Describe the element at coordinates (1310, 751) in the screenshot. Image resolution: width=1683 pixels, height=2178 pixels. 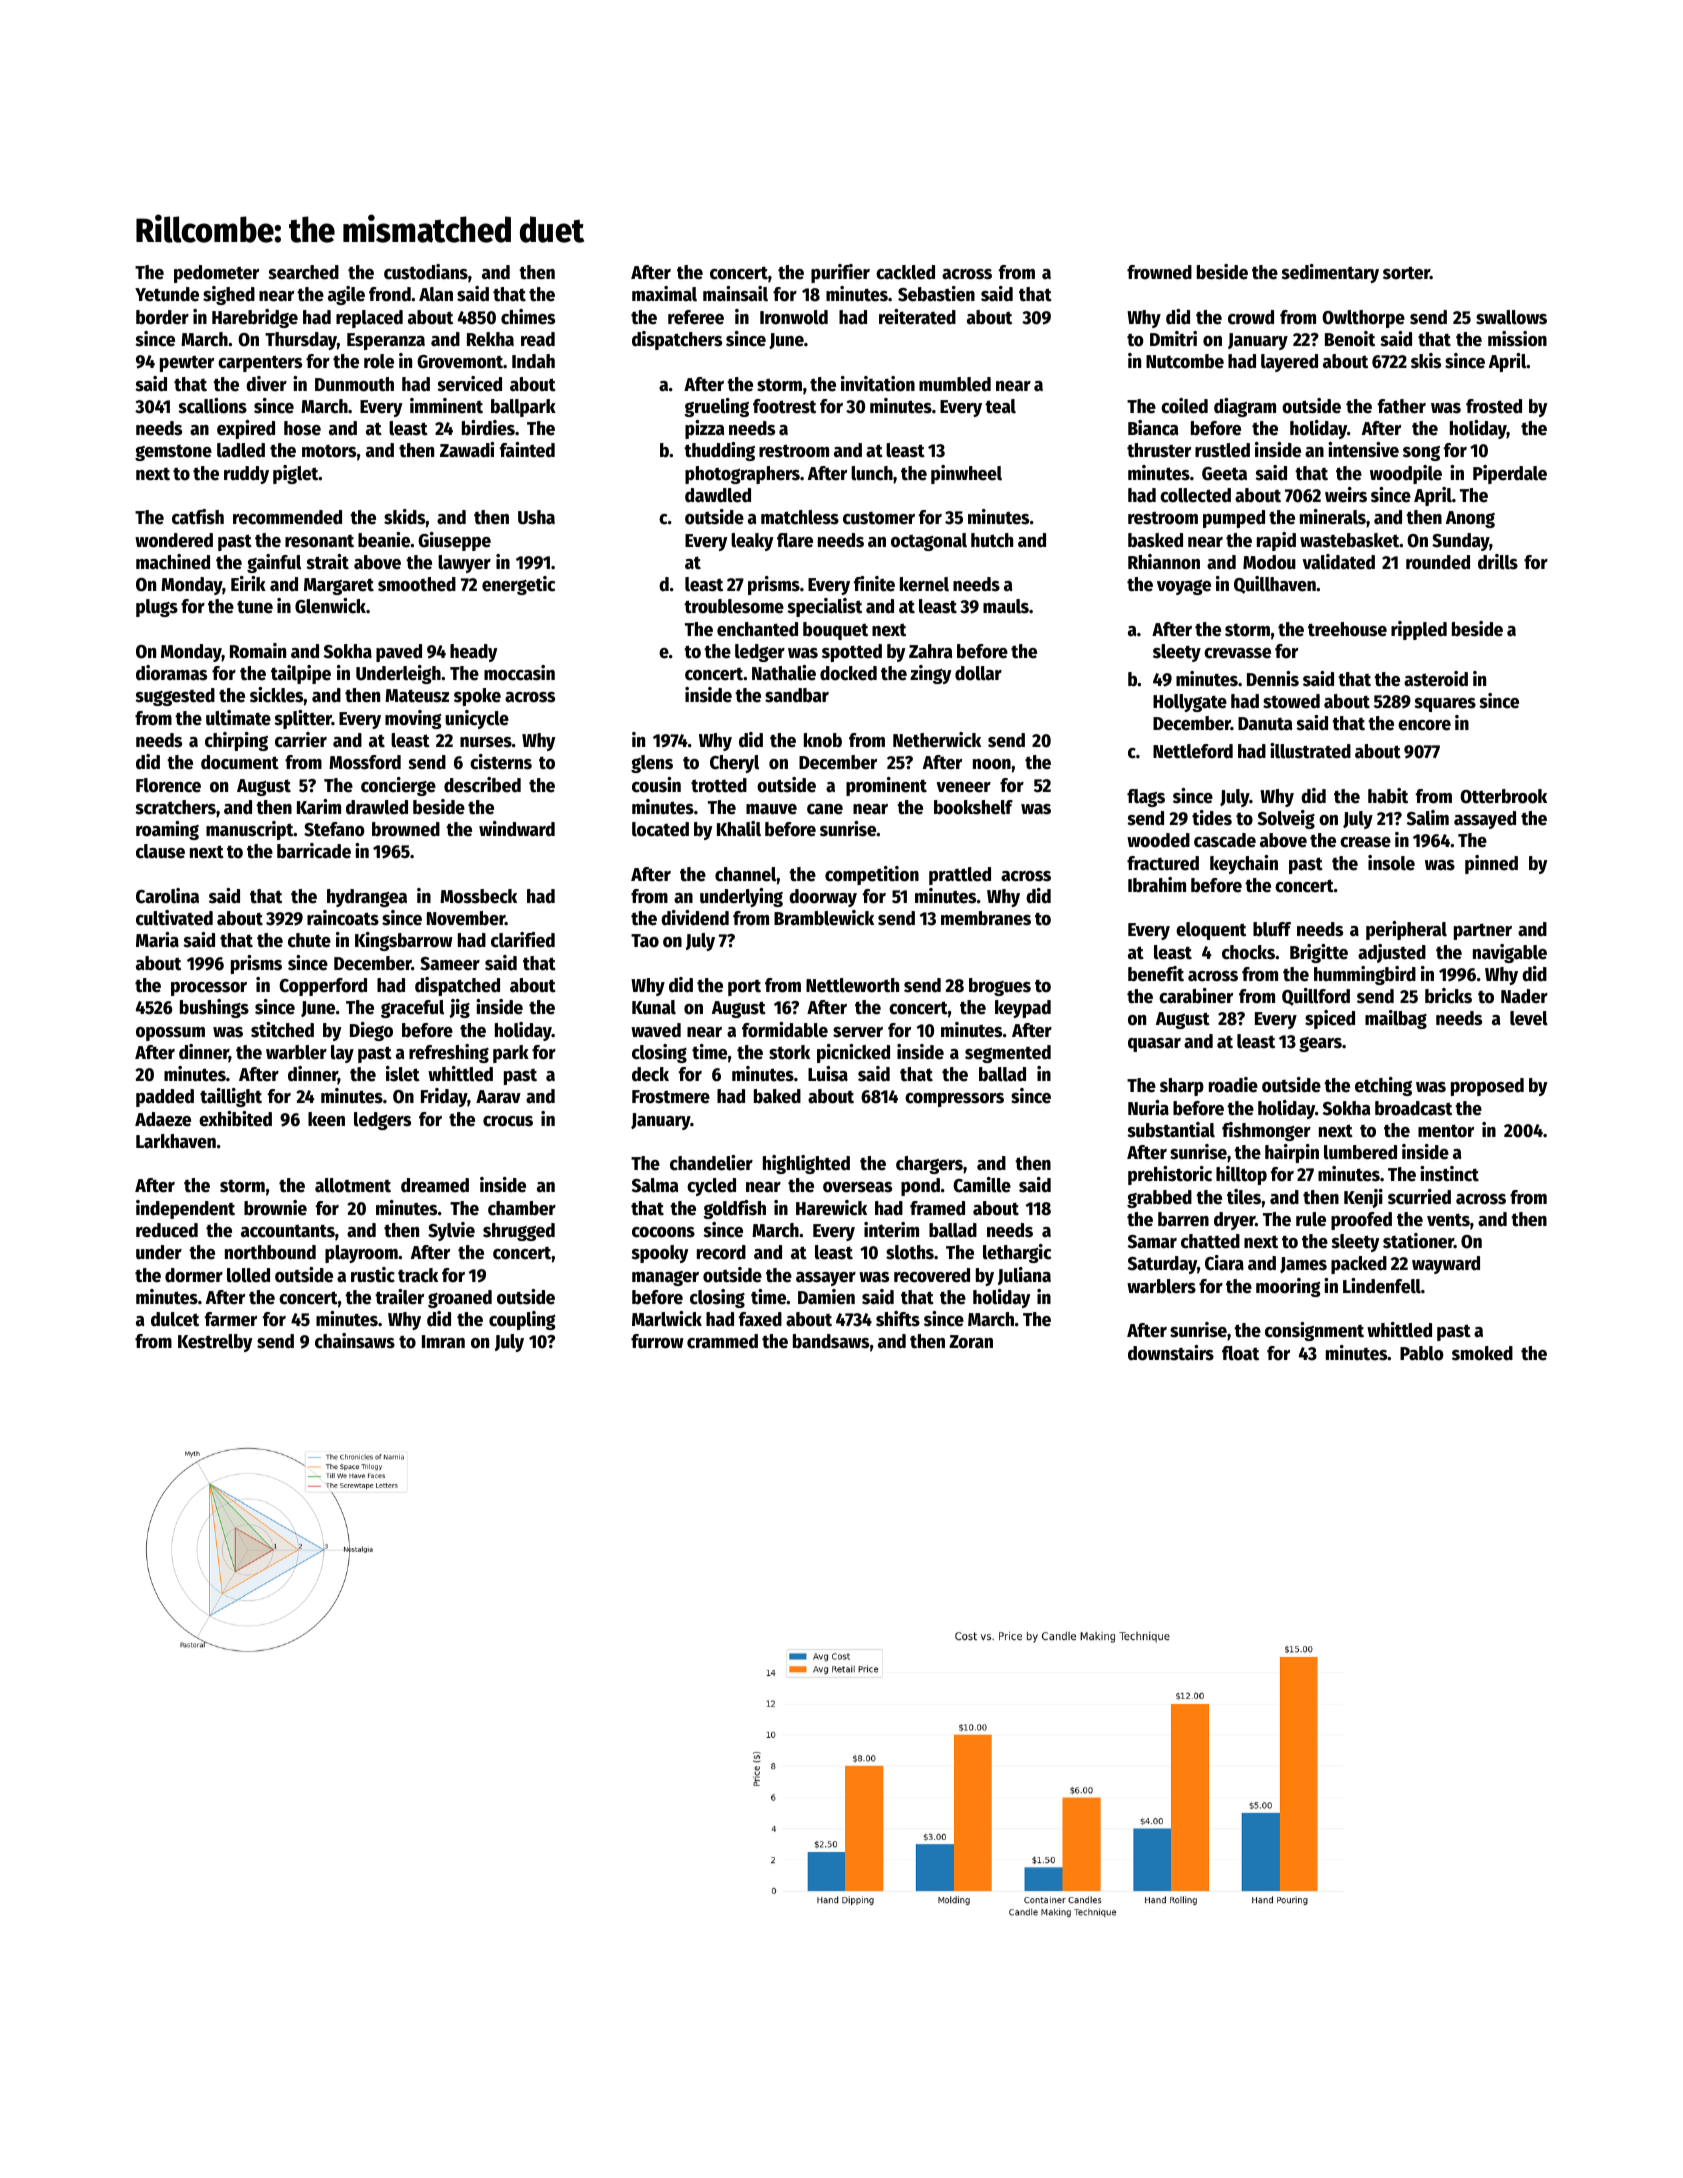
I see `illustrated` at that location.
